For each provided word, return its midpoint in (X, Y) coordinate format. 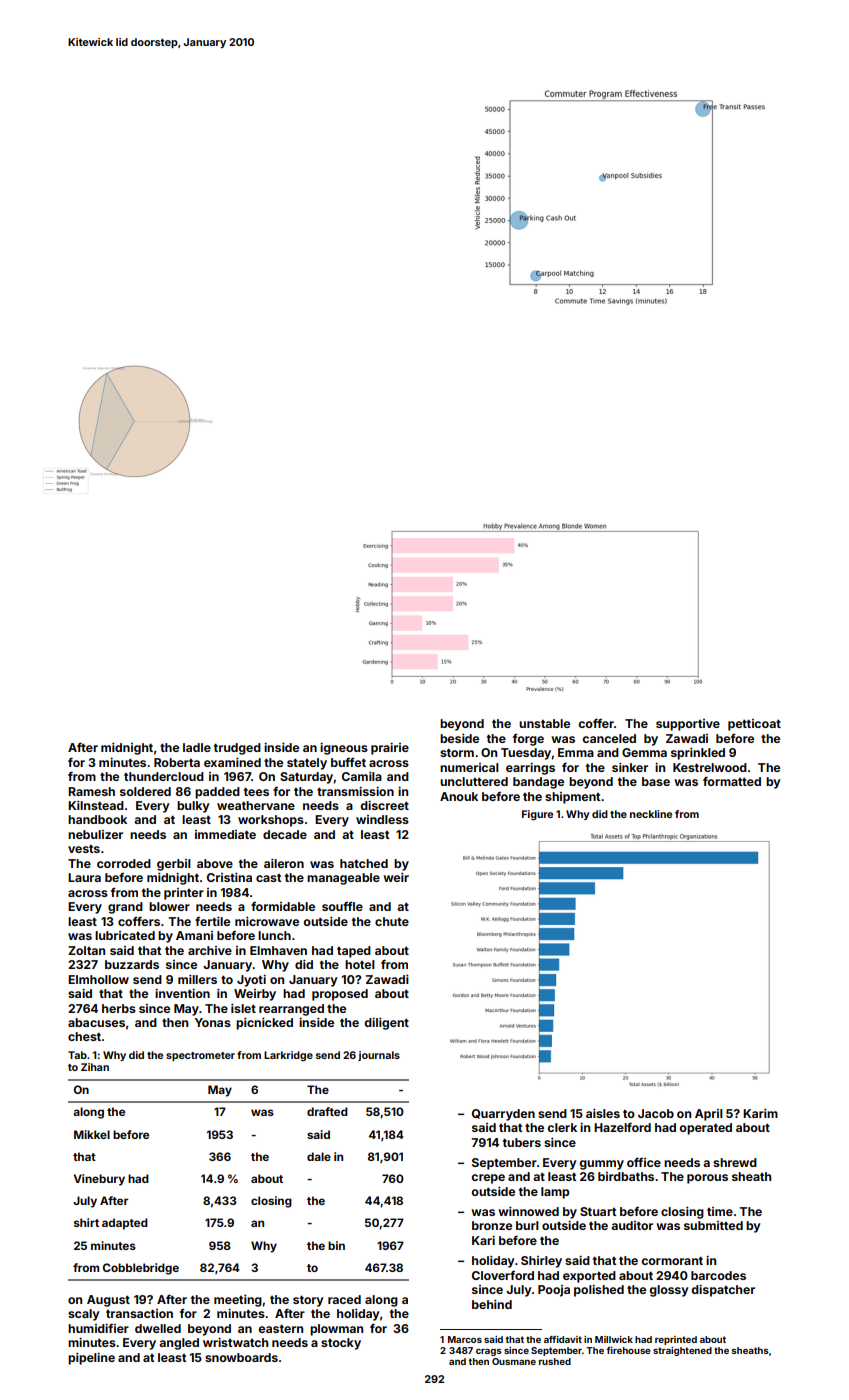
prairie (390, 748)
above (215, 863)
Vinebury (99, 1180)
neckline (651, 814)
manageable (343, 879)
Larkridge (288, 1056)
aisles (603, 1113)
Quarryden (503, 1115)
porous (707, 1179)
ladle (197, 747)
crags (489, 1352)
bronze (492, 1225)
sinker (630, 767)
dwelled (158, 1328)
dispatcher (723, 1290)
